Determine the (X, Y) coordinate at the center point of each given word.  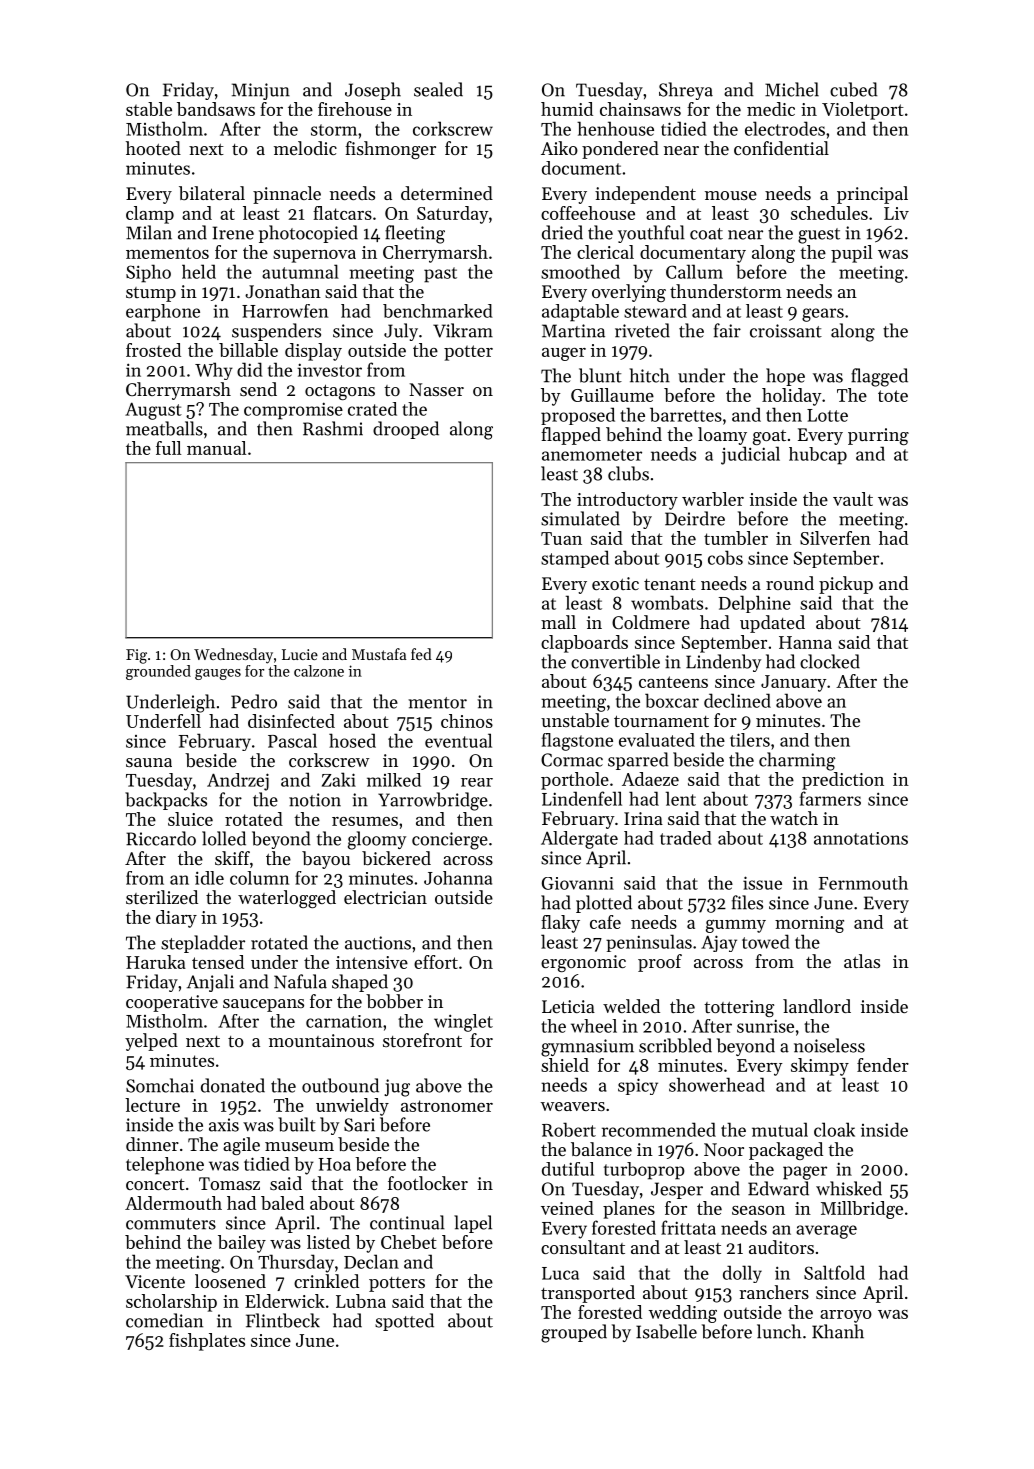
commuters (171, 1224)
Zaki (339, 779)
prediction (843, 781)
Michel (792, 89)
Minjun (261, 91)
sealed (438, 89)
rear (477, 782)
